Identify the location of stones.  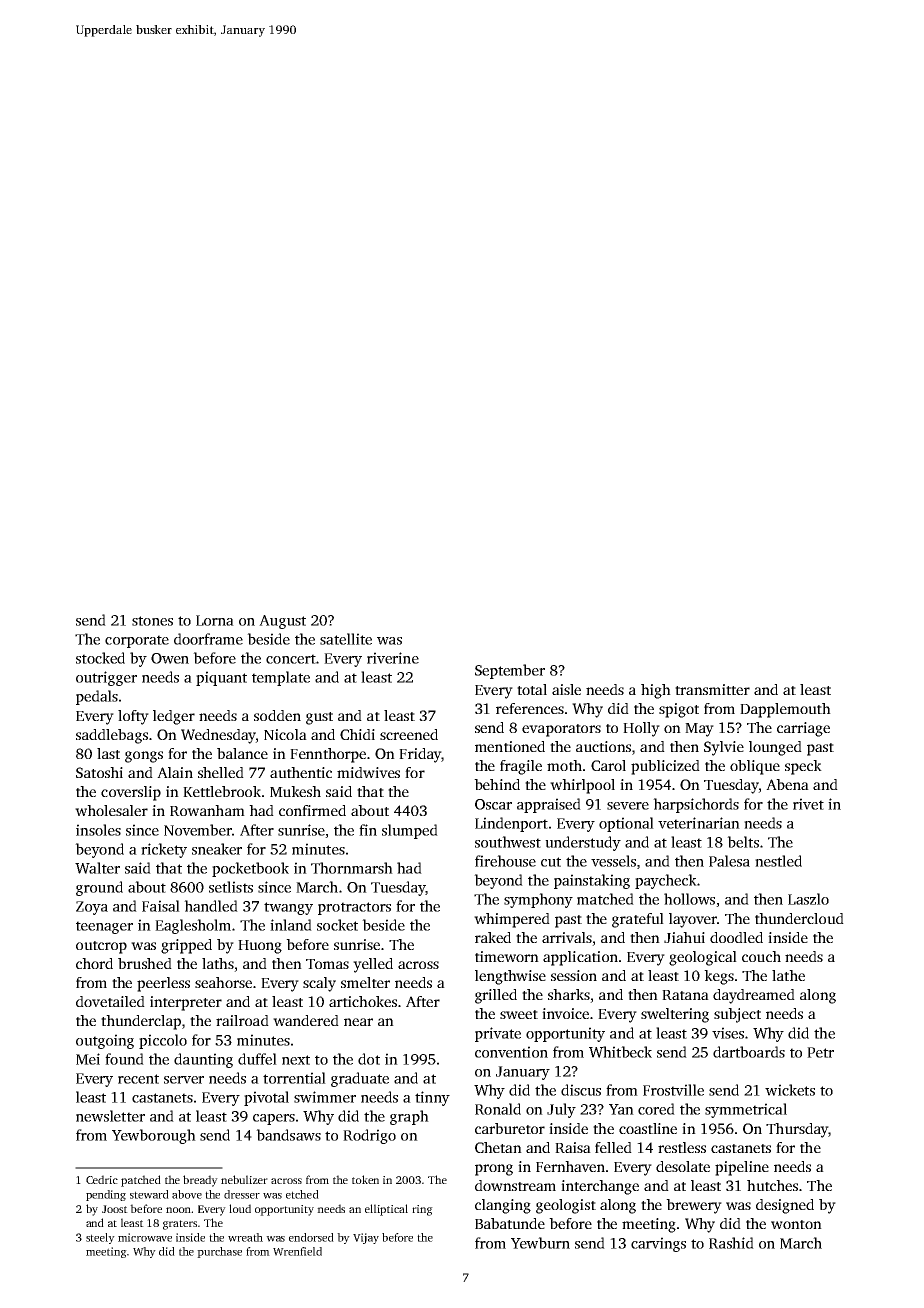
(152, 621).
